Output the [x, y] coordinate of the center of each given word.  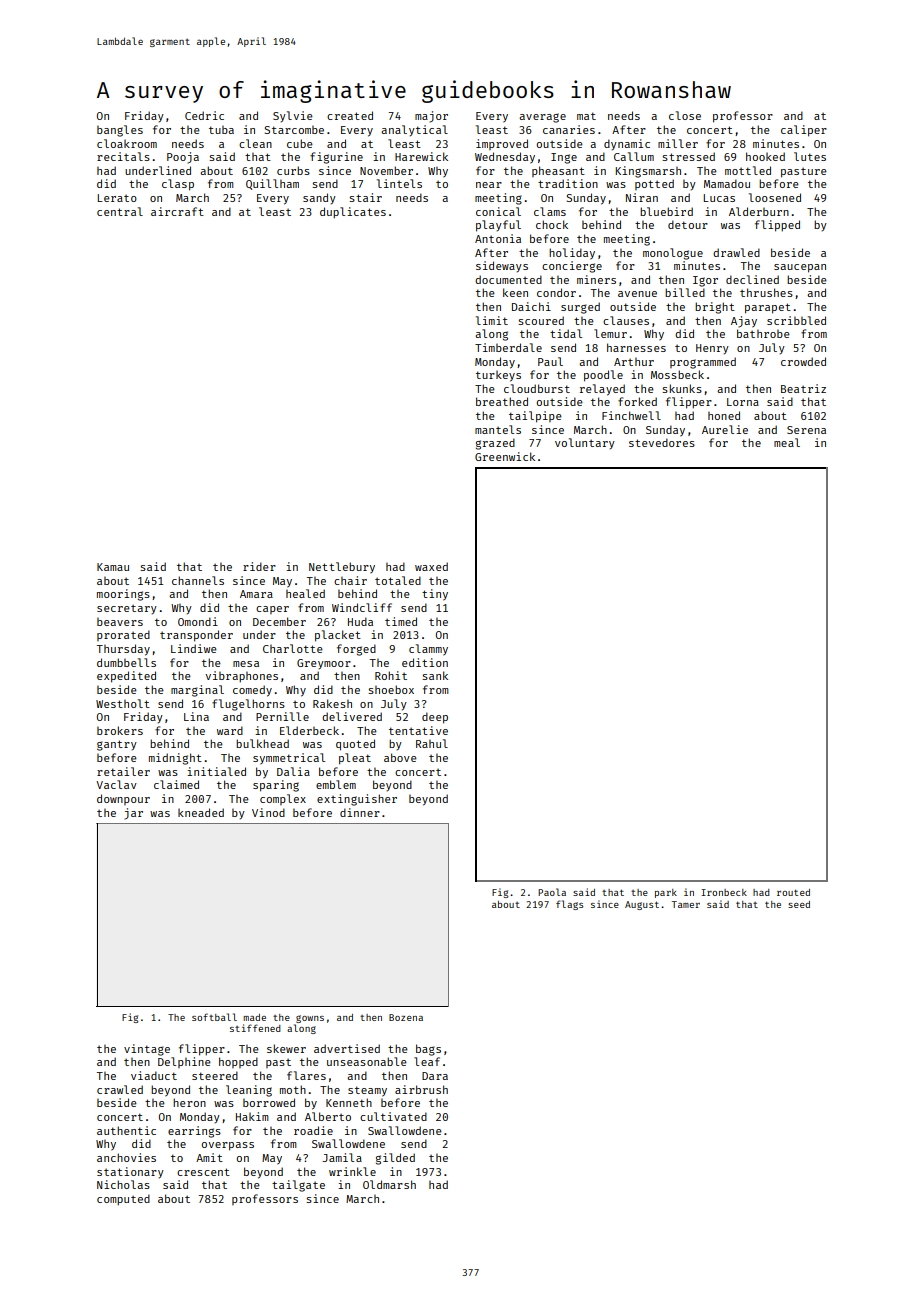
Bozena [406, 1017]
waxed [431, 566]
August [642, 905]
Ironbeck [724, 892]
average [542, 118]
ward [230, 730]
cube [300, 143]
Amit [209, 1157]
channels [198, 580]
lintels [399, 183]
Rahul [432, 743]
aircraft [177, 211]
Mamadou [727, 183]
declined [752, 279]
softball [214, 1017]
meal [787, 442]
